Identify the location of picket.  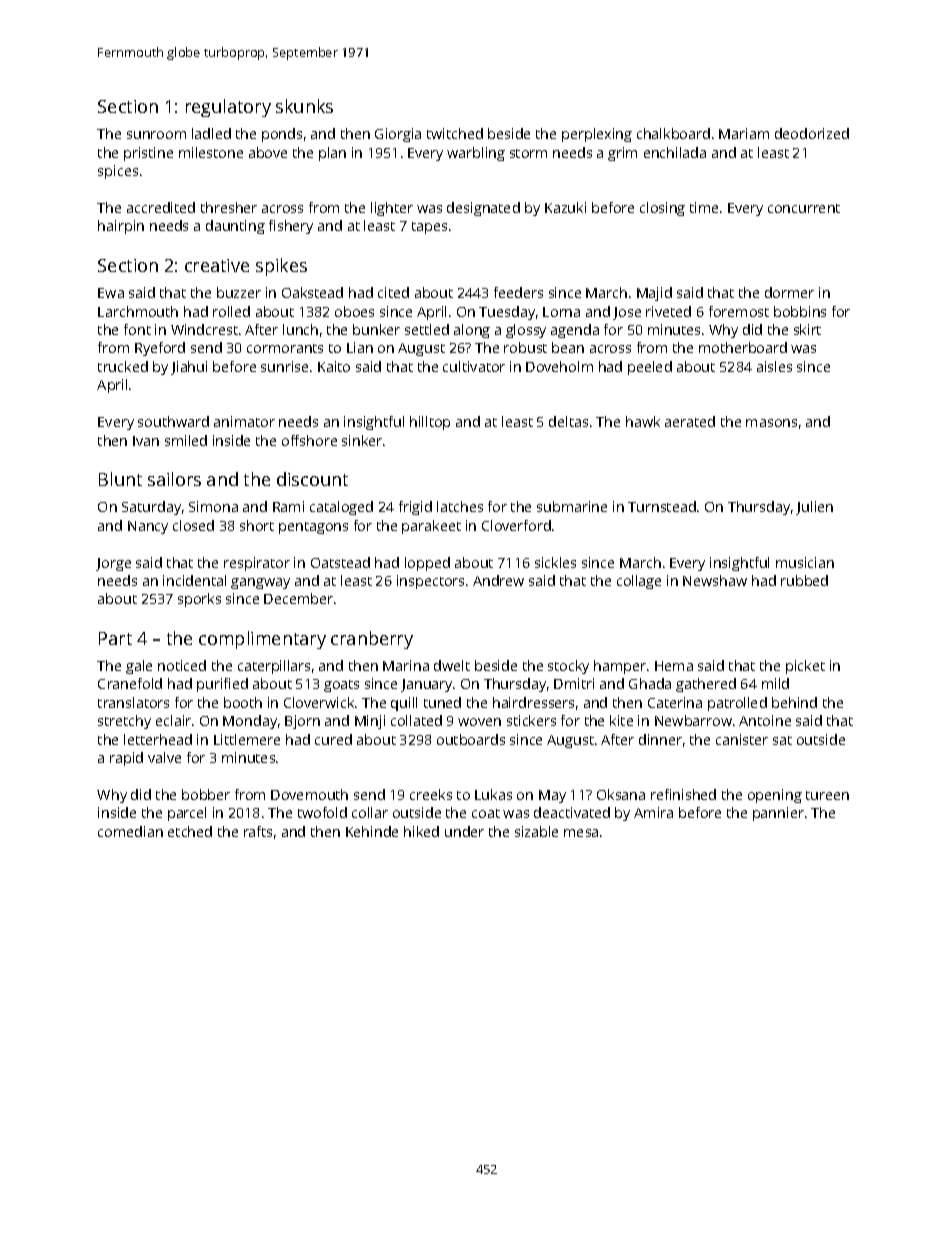
(805, 667).
